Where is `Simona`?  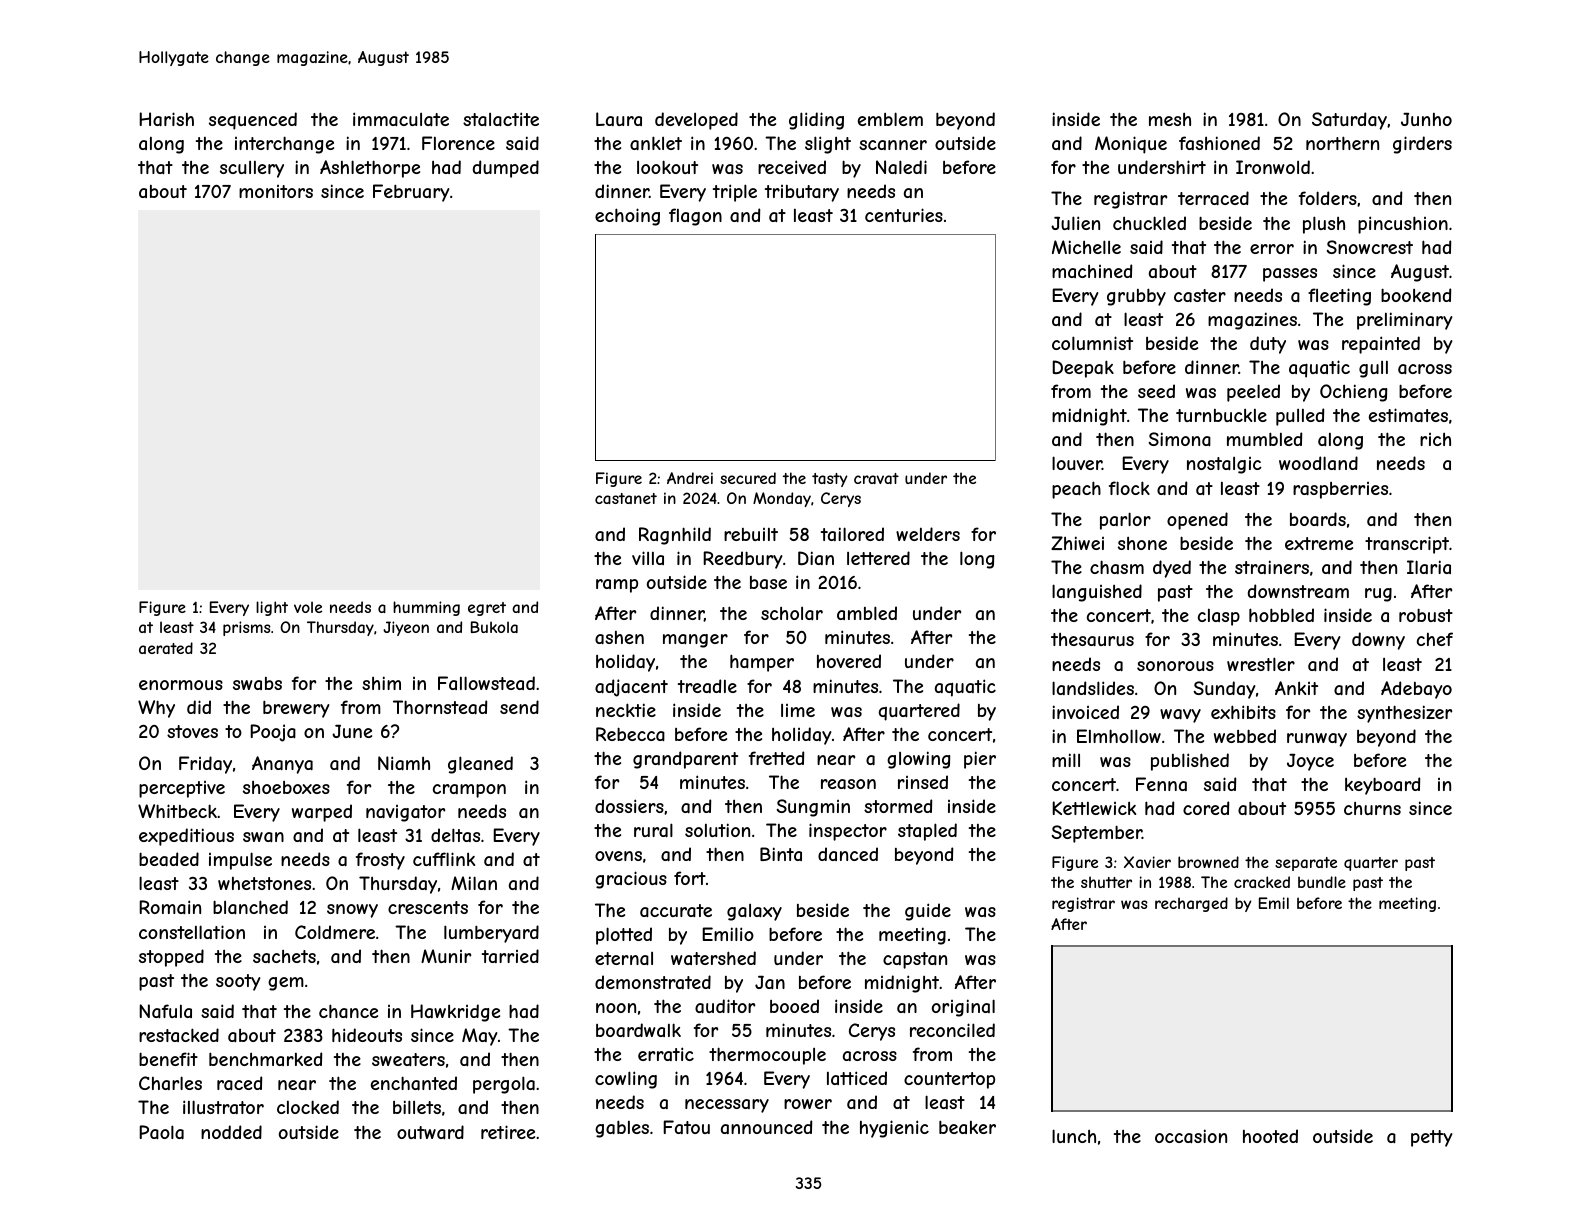
Simona is located at coordinates (1179, 439).
